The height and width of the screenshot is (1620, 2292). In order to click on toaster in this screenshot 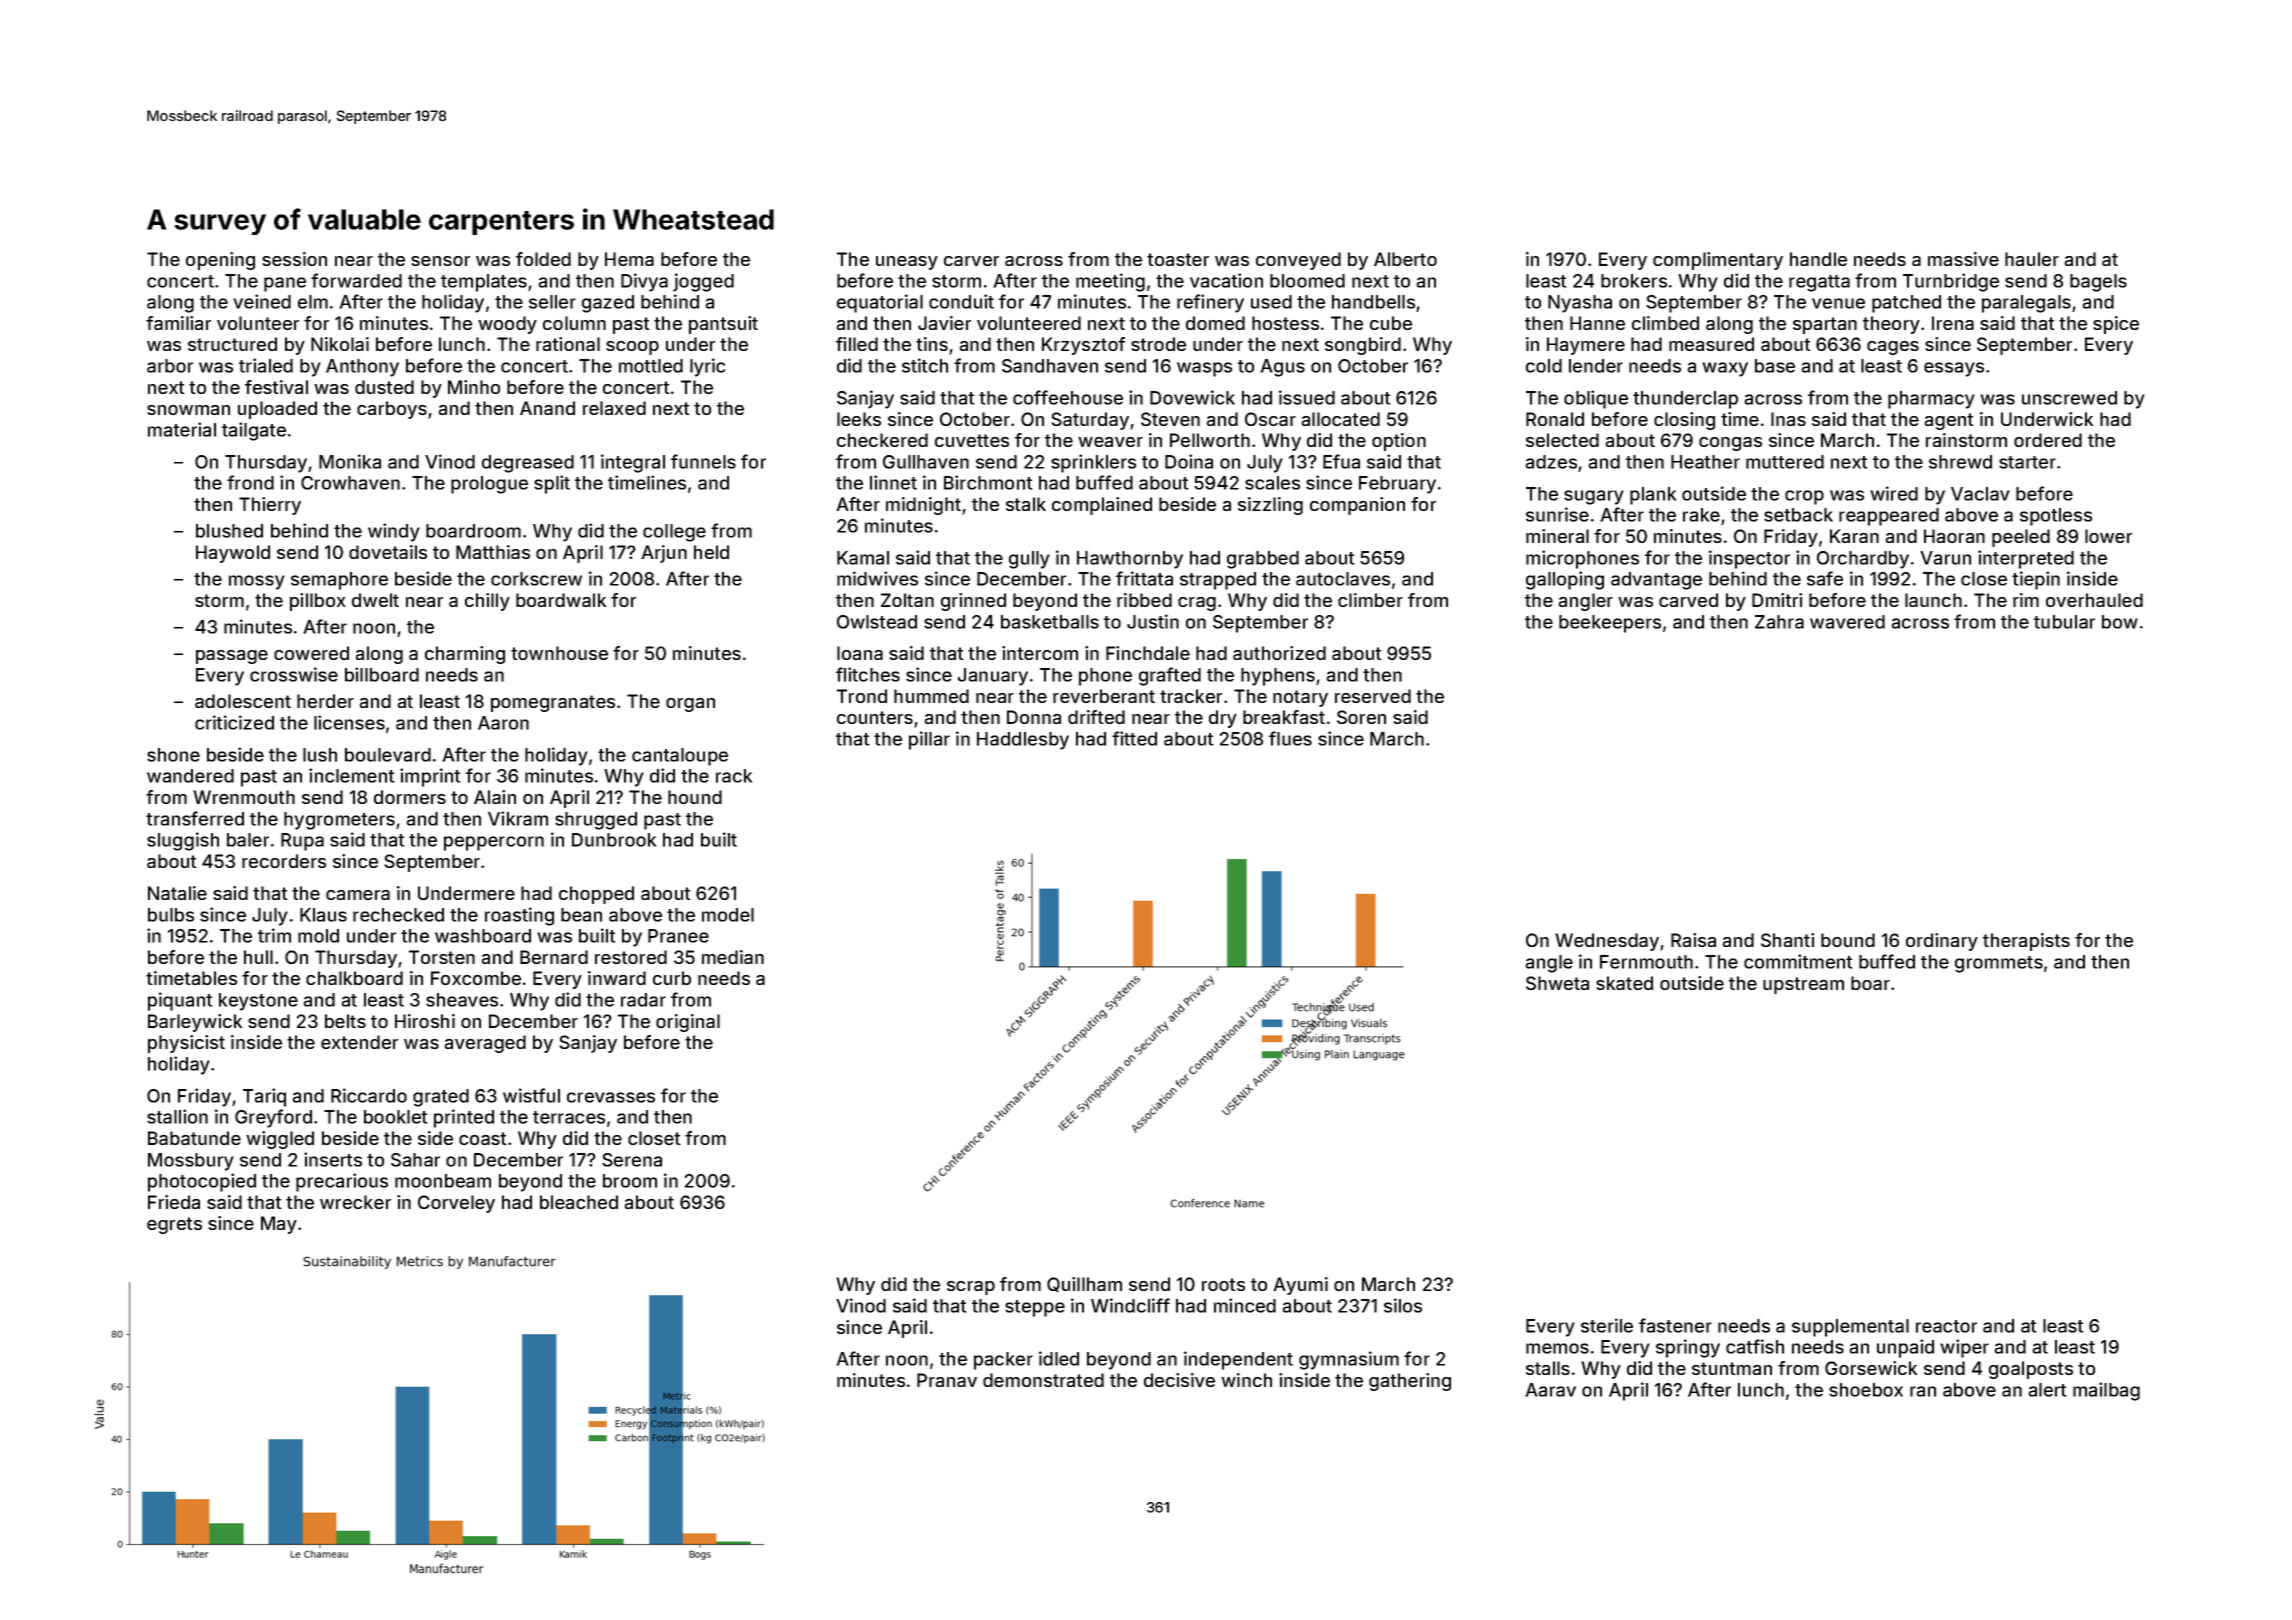, I will do `click(1178, 259)`.
